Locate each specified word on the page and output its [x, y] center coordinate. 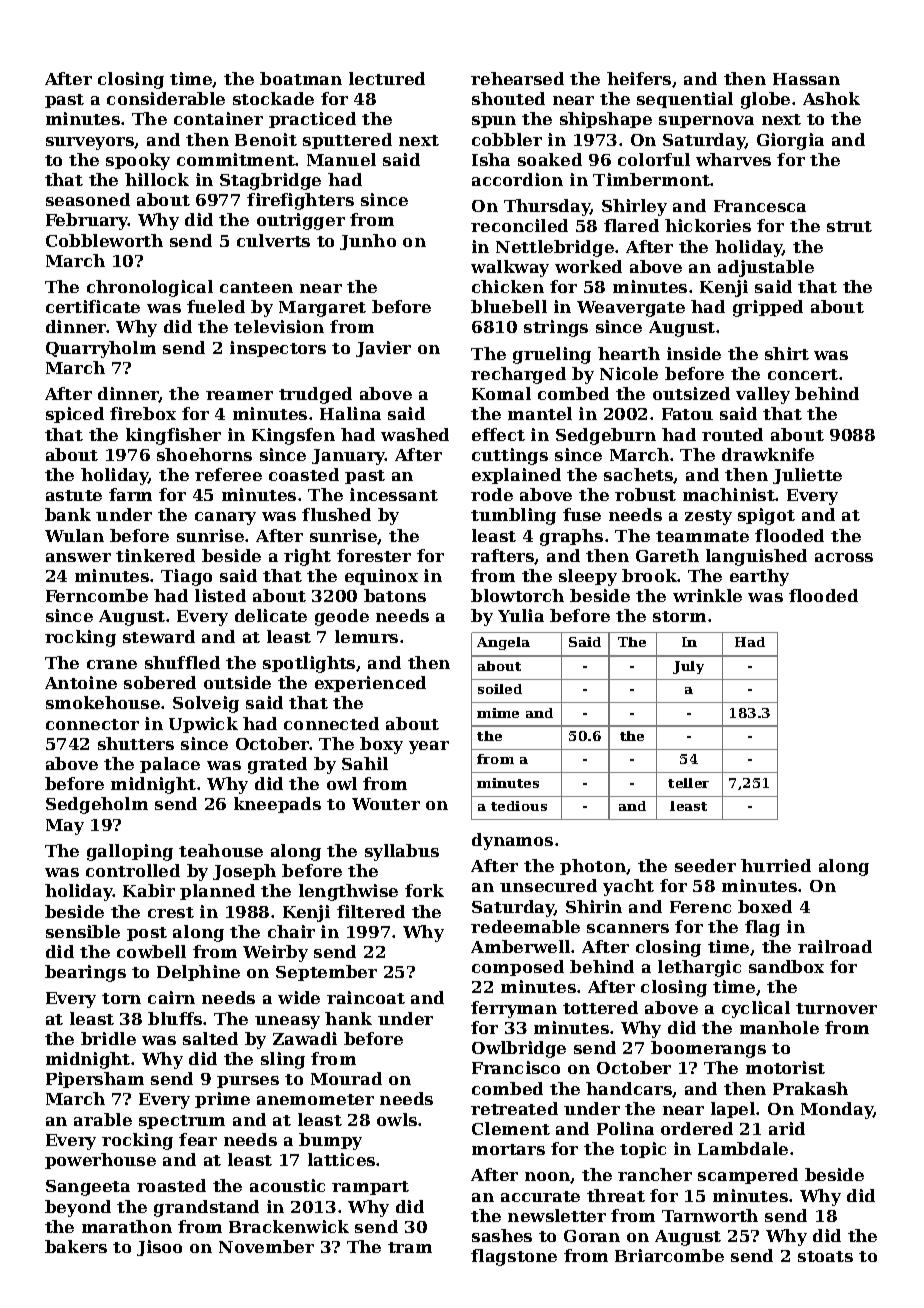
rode [492, 494]
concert [803, 374]
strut [849, 226]
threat [616, 1195]
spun [494, 122]
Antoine [81, 682]
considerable [166, 98]
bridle [108, 1038]
